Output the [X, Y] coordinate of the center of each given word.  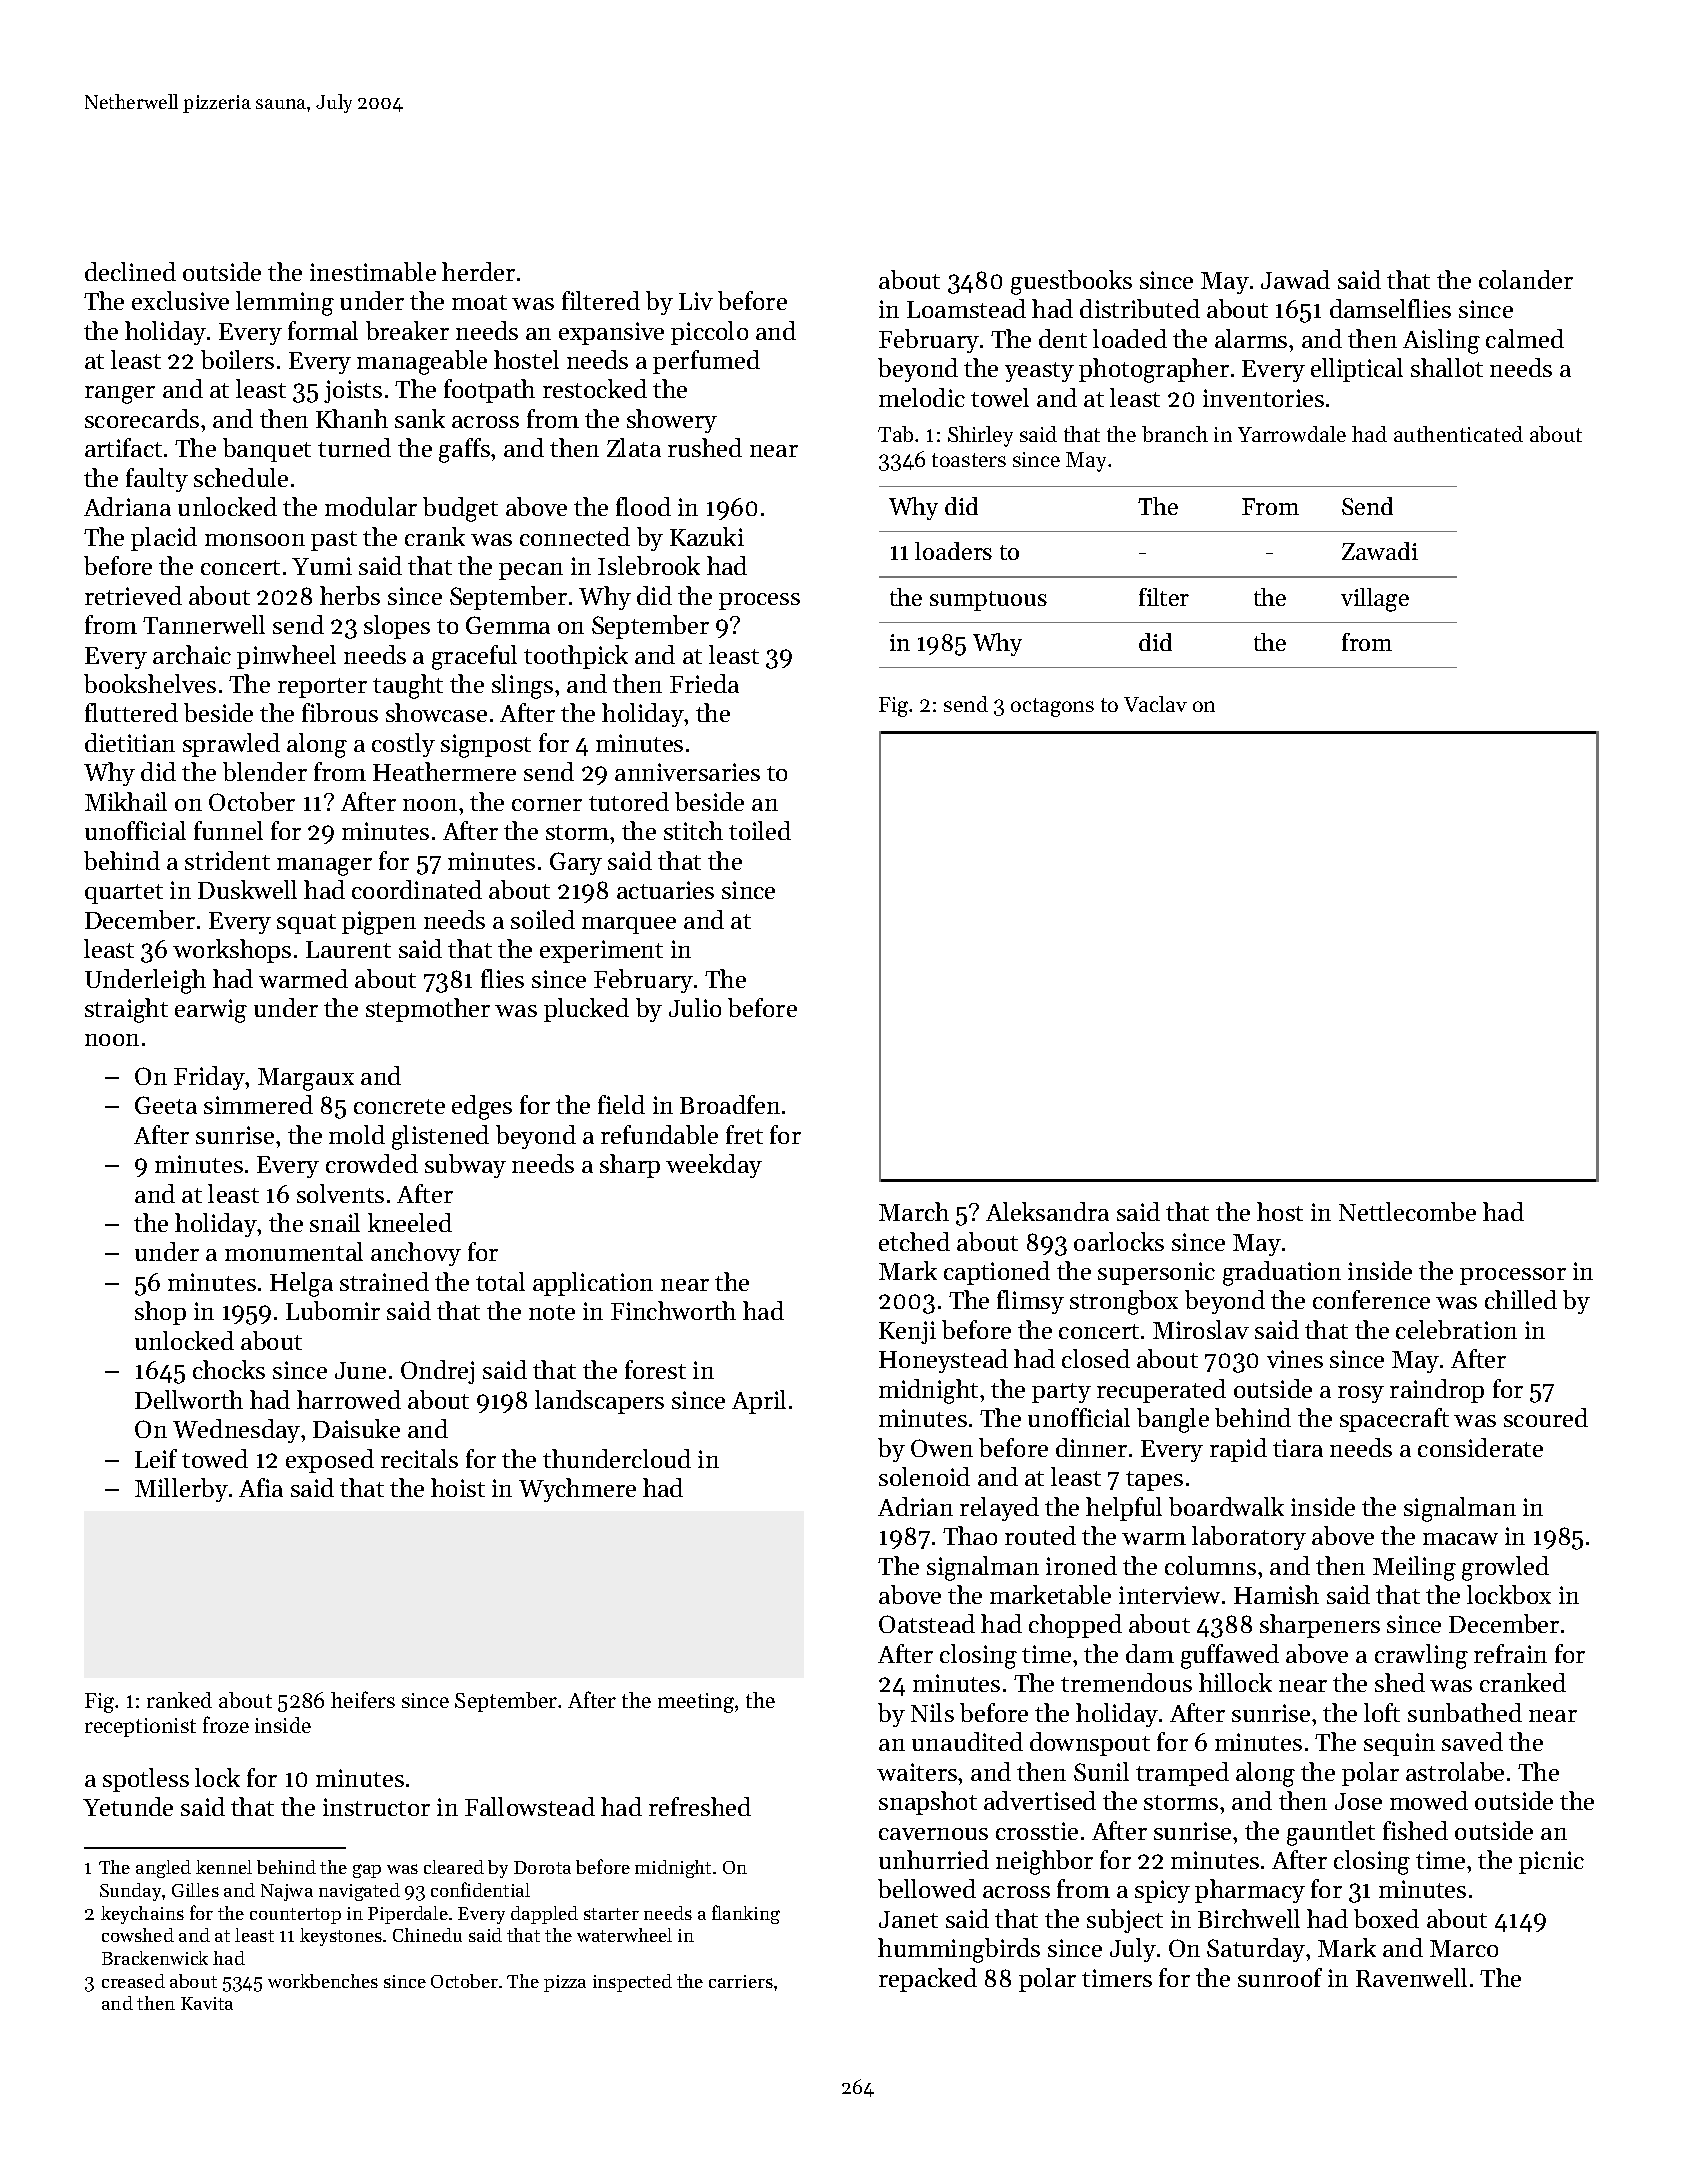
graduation [1282, 1273]
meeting [696, 1703]
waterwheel [624, 1935]
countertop [295, 1916]
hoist [458, 1487]
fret [744, 1134]
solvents [340, 1193]
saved [1472, 1741]
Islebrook [649, 565]
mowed [1429, 1800]
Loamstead [966, 308]
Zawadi [1380, 551]
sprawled [231, 745]
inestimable [373, 271]
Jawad [1295, 279]
